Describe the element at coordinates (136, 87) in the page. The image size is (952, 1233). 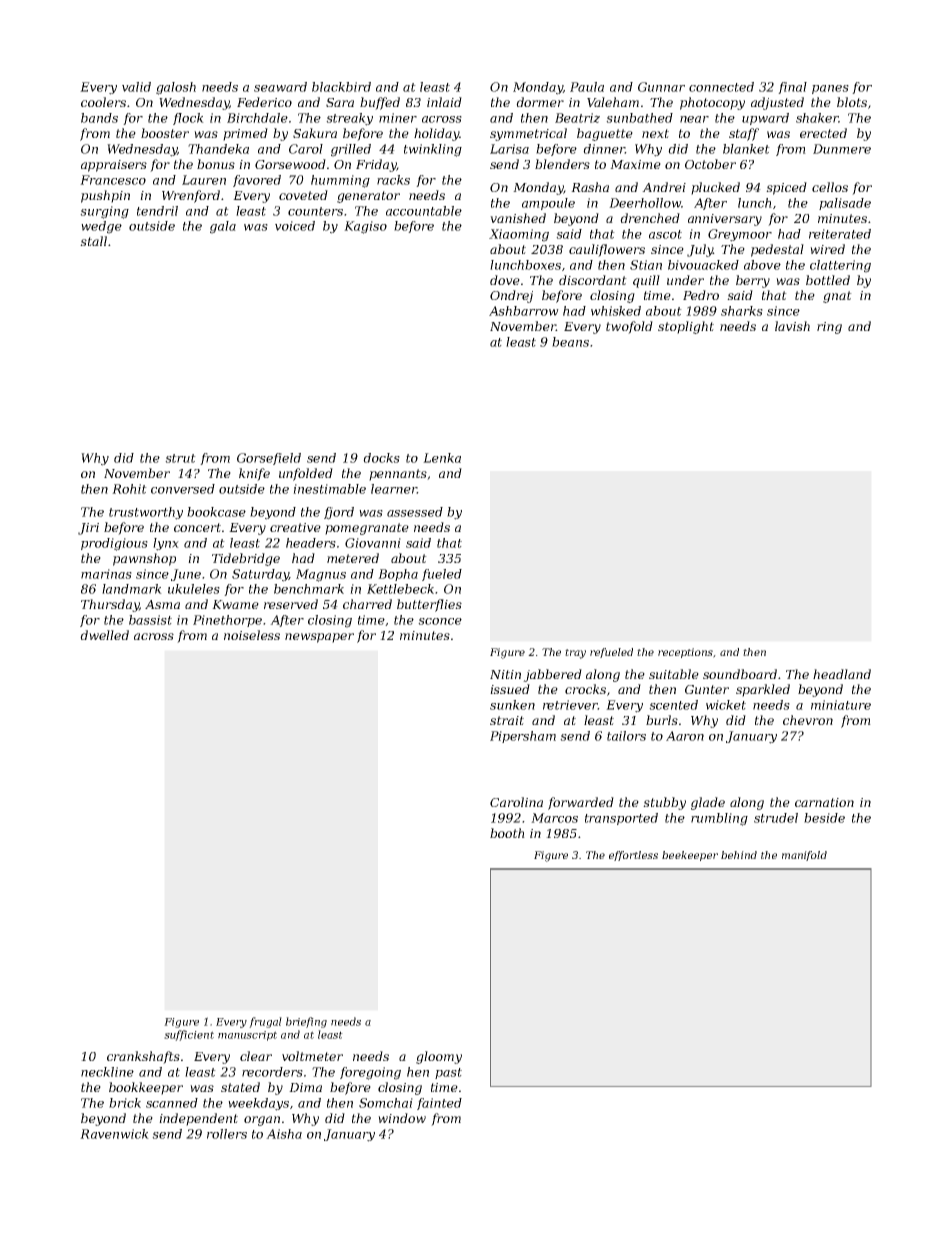
I see `valid` at that location.
